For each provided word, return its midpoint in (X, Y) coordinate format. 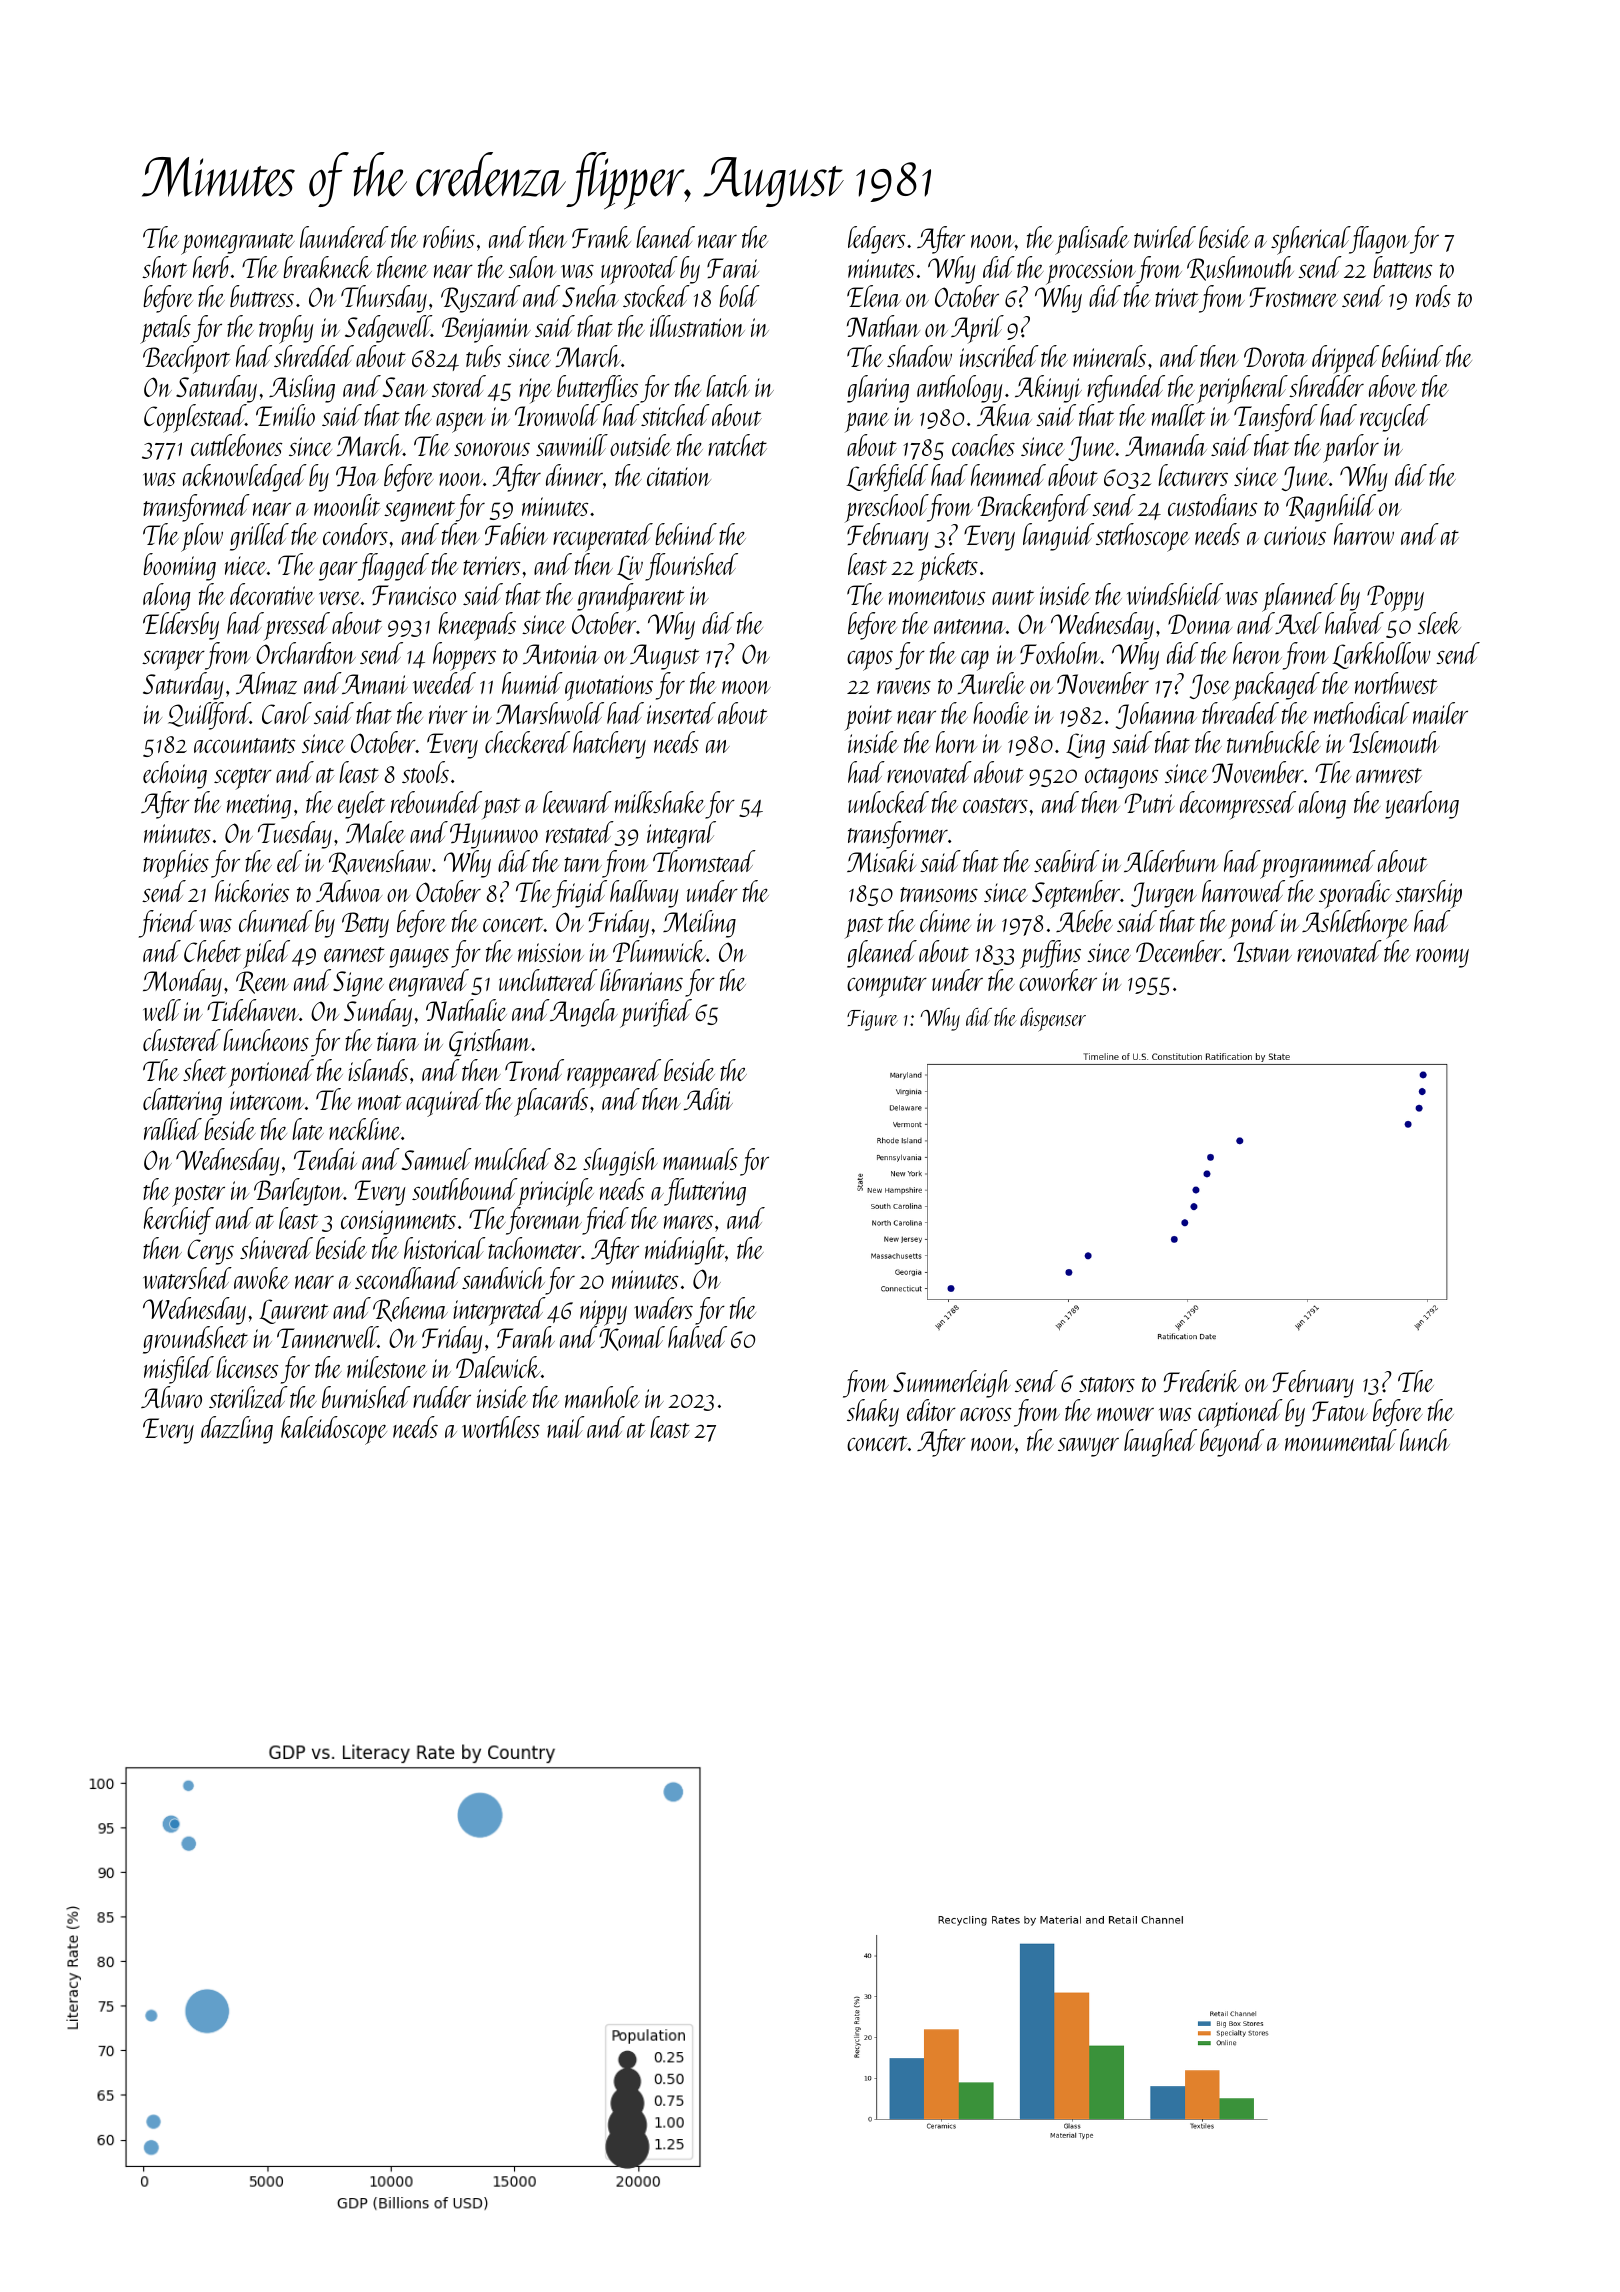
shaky (873, 1413)
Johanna (1156, 715)
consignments (398, 1222)
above (1393, 386)
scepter (243, 779)
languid (1058, 537)
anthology (960, 389)
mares (688, 1222)
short (165, 267)
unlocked (888, 802)
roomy (1442, 958)
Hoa (357, 476)
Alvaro (171, 1397)
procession (1091, 272)
